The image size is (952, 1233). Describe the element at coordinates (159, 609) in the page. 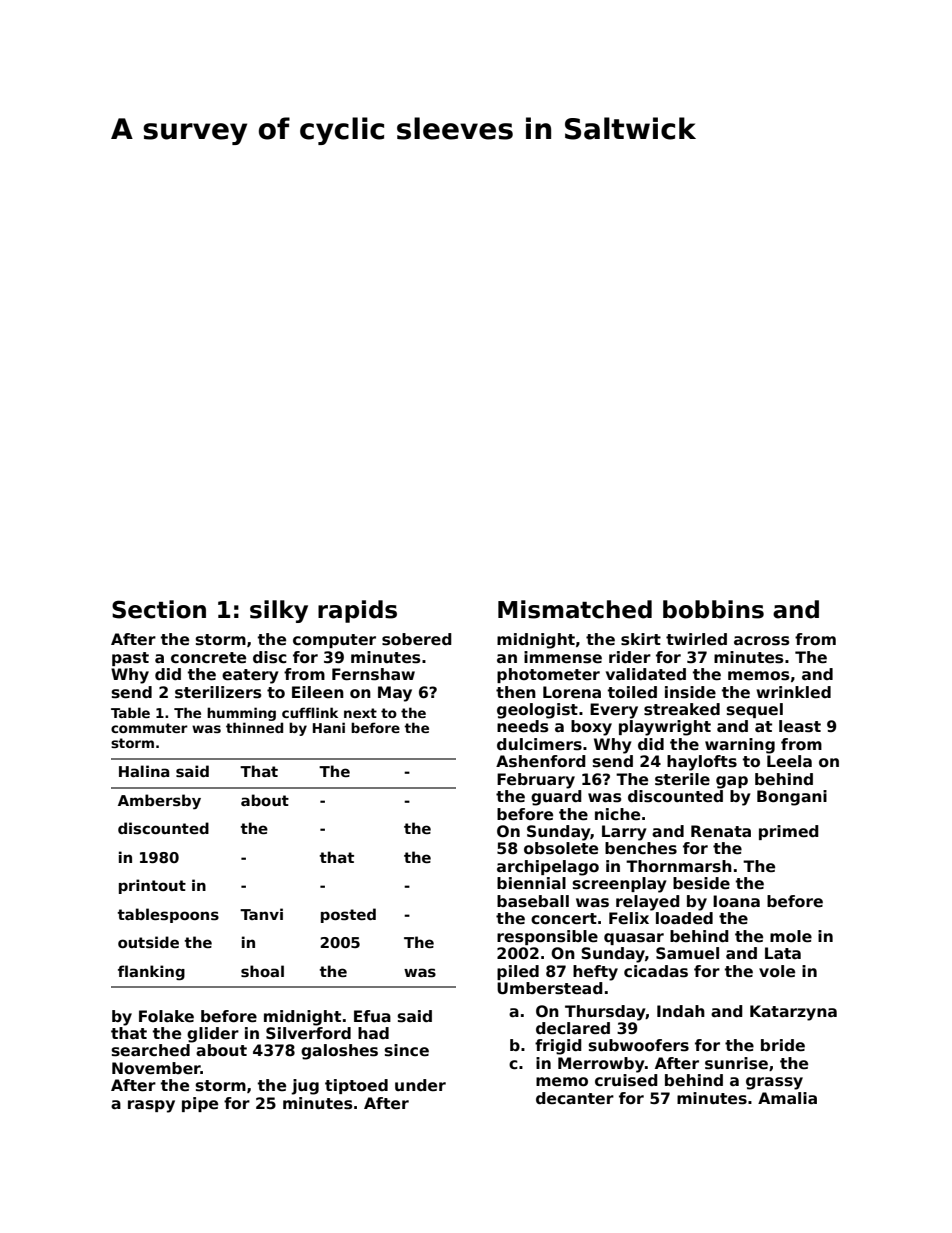

I see `Section` at that location.
